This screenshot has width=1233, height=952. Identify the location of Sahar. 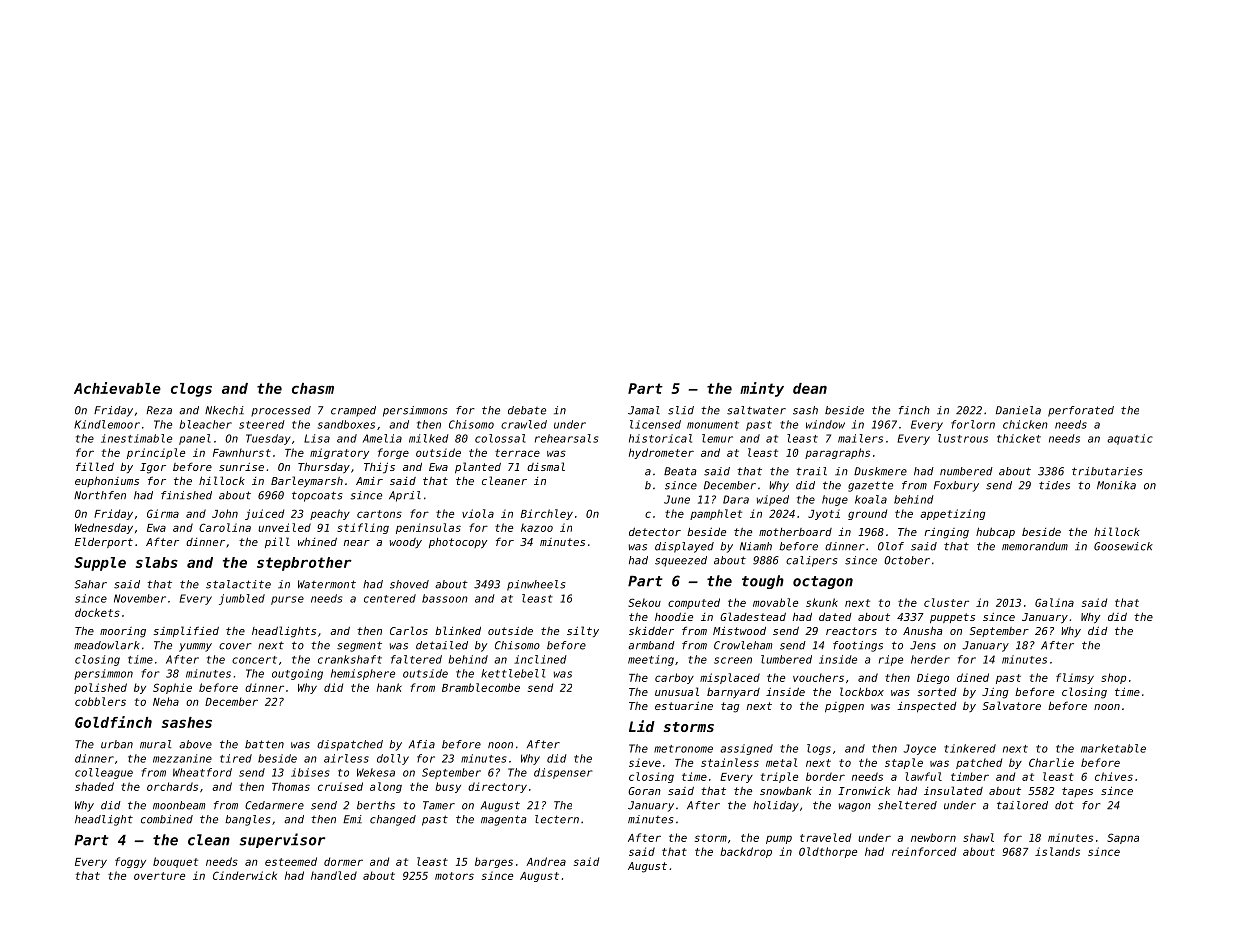
(90, 584).
